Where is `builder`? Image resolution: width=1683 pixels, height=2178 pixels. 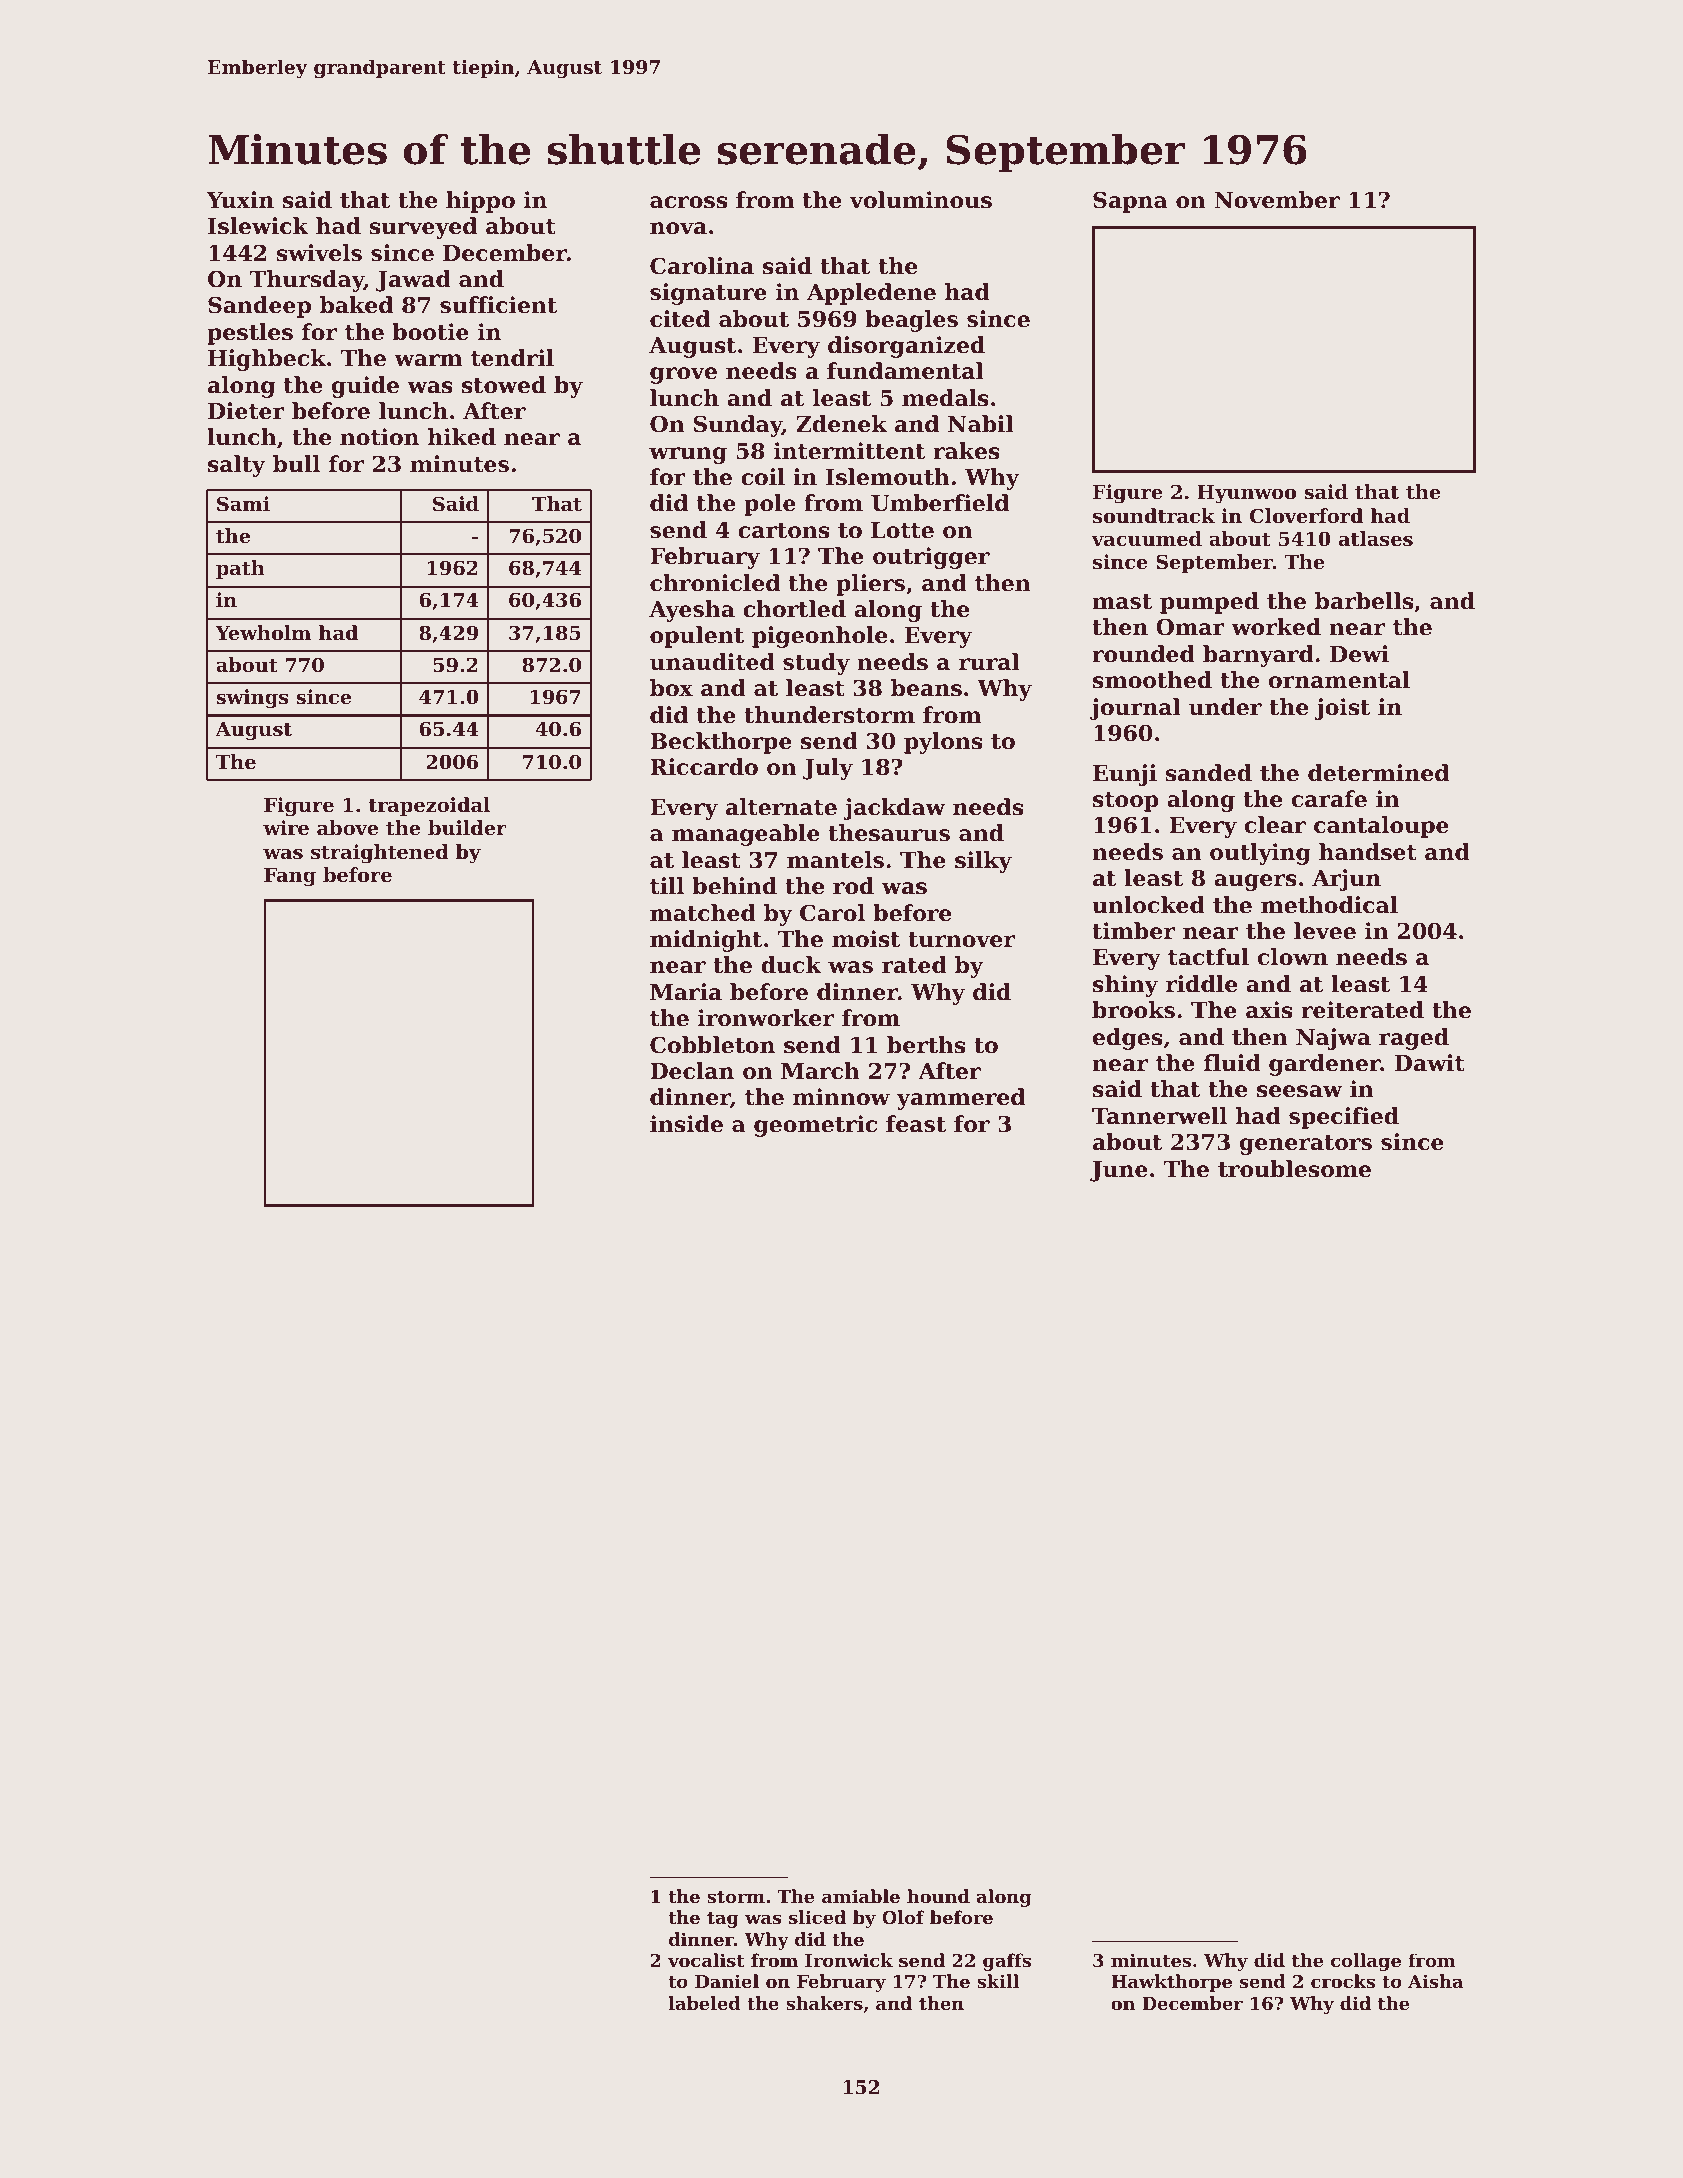 builder is located at coordinates (467, 827).
